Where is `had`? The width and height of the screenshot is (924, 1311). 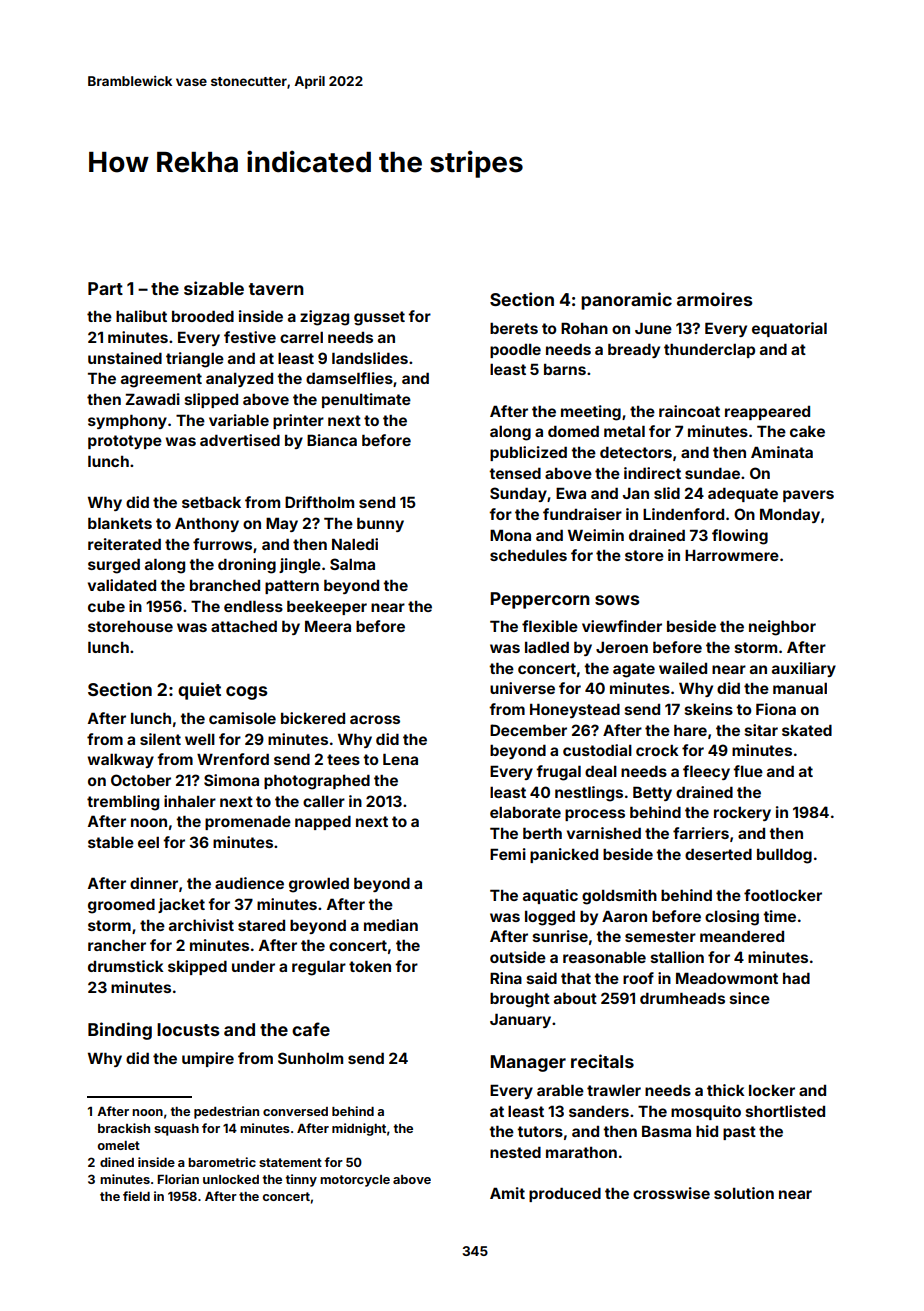
had is located at coordinates (796, 978).
